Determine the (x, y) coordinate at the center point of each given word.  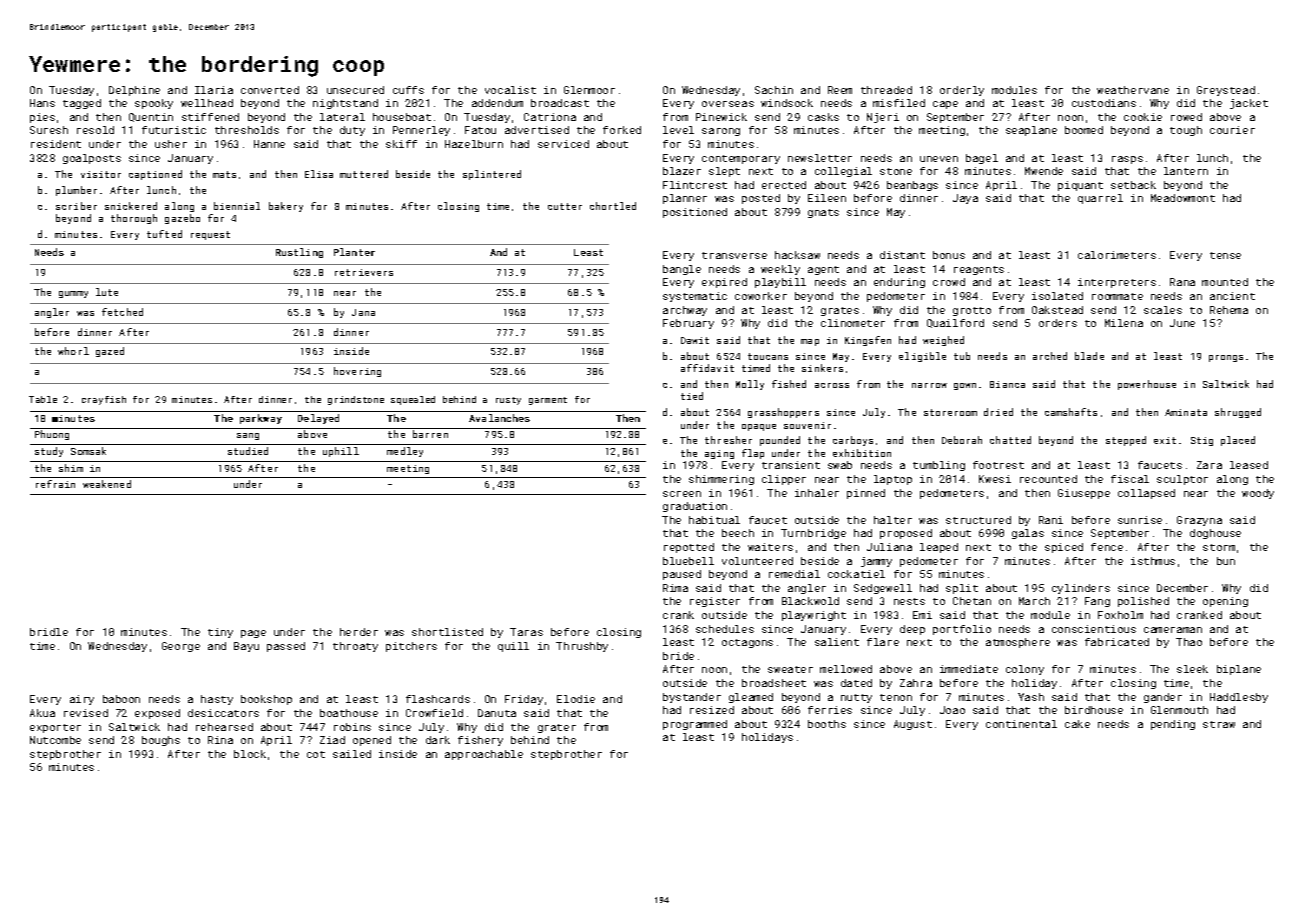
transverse (734, 255)
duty (352, 131)
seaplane (1031, 131)
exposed (157, 714)
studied (248, 451)
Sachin (774, 90)
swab (840, 465)
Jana (363, 312)
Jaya (965, 199)
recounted (1048, 479)
